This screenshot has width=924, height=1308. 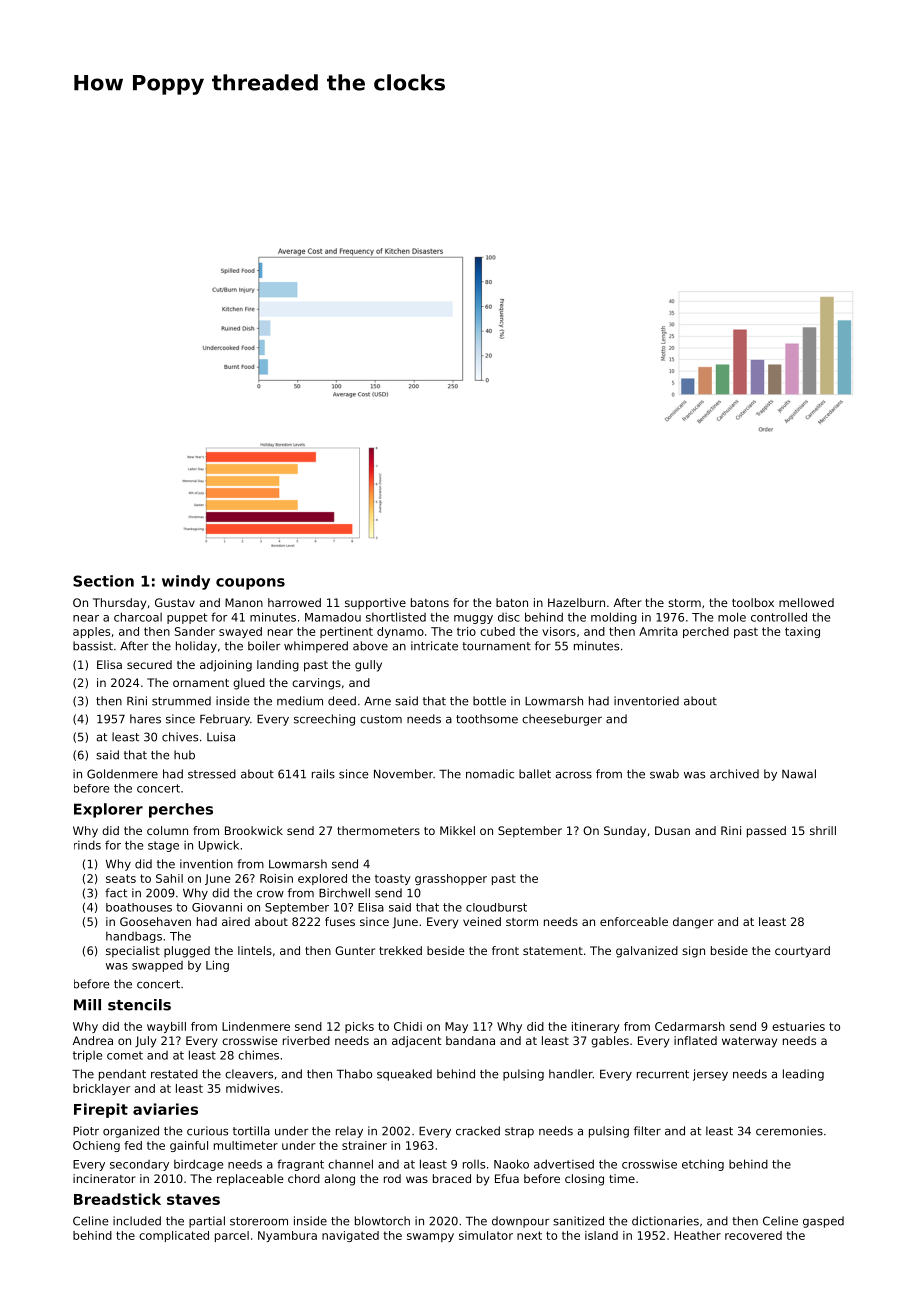 I want to click on Heather, so click(x=697, y=1235).
